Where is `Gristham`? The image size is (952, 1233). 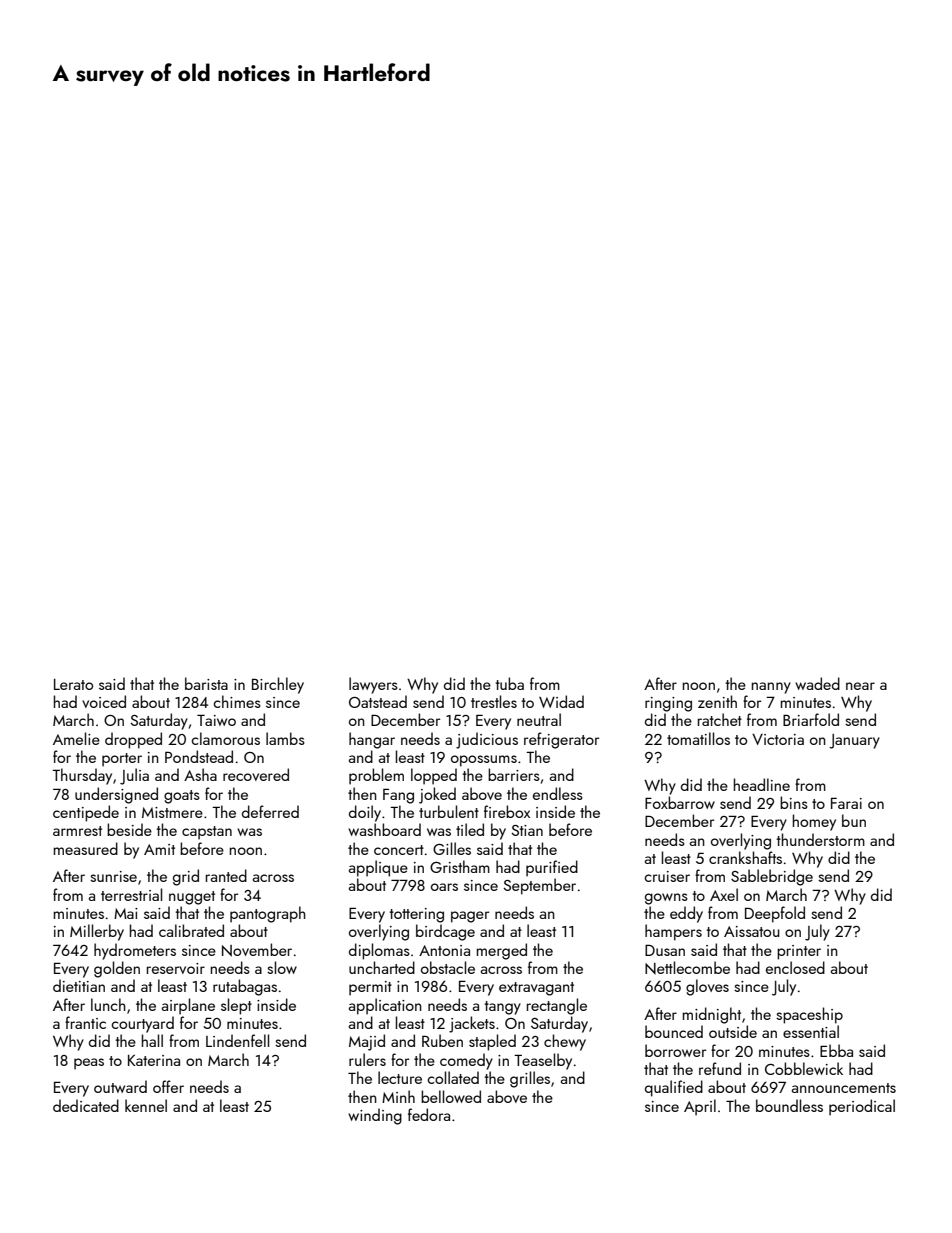
Gristham is located at coordinates (460, 866).
